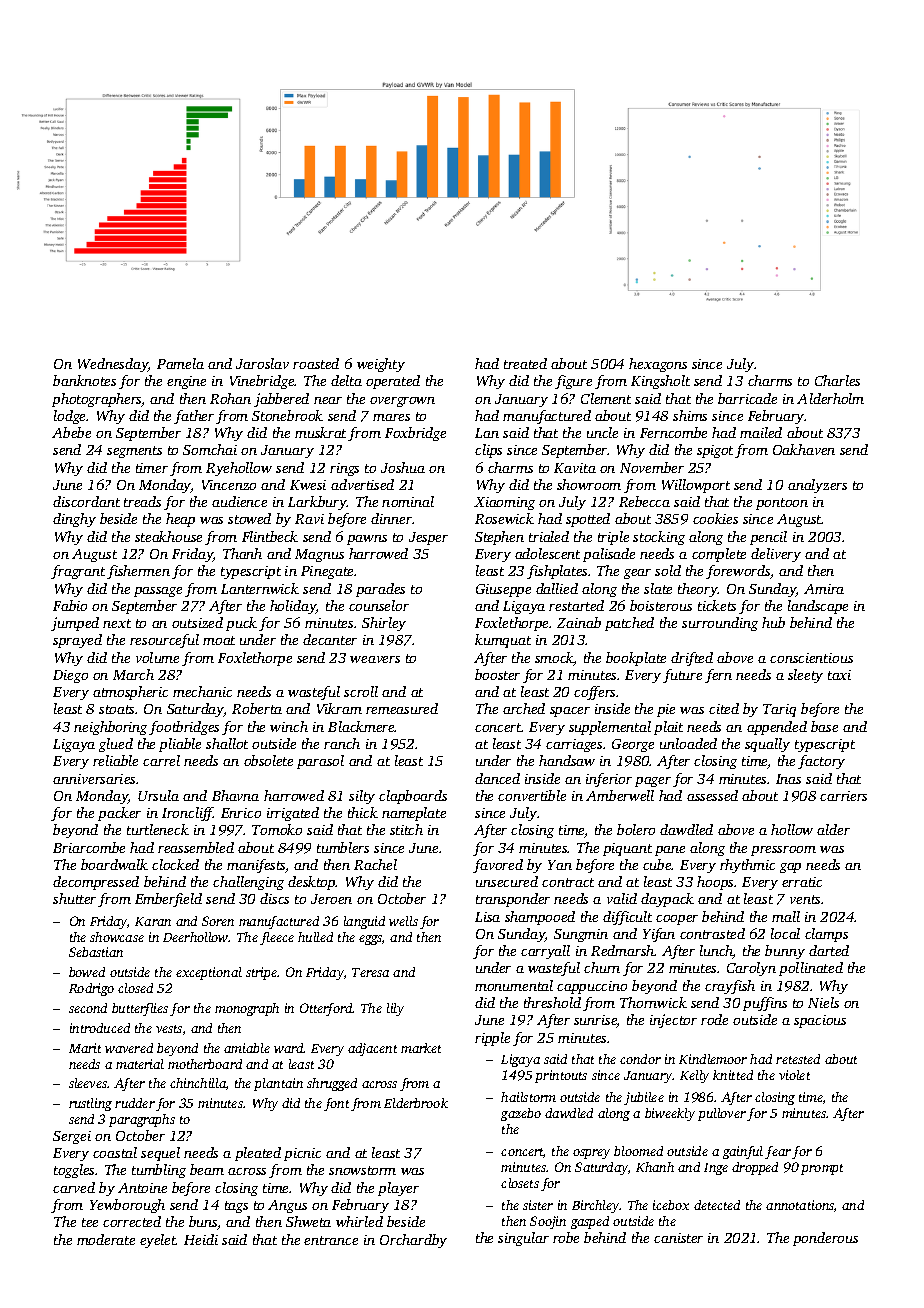  I want to click on Sergei, so click(72, 1137).
